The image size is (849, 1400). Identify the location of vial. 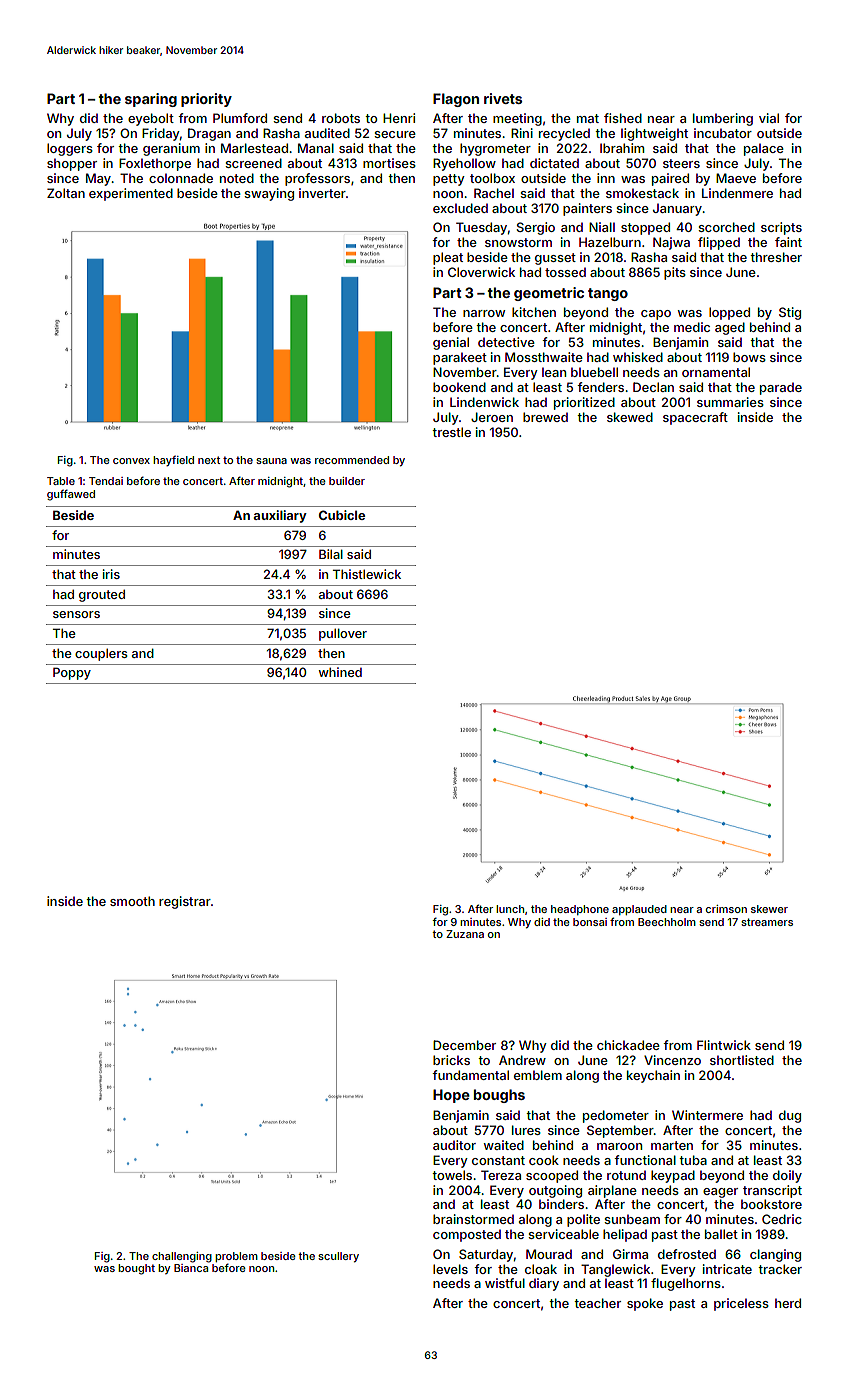
(769, 118).
